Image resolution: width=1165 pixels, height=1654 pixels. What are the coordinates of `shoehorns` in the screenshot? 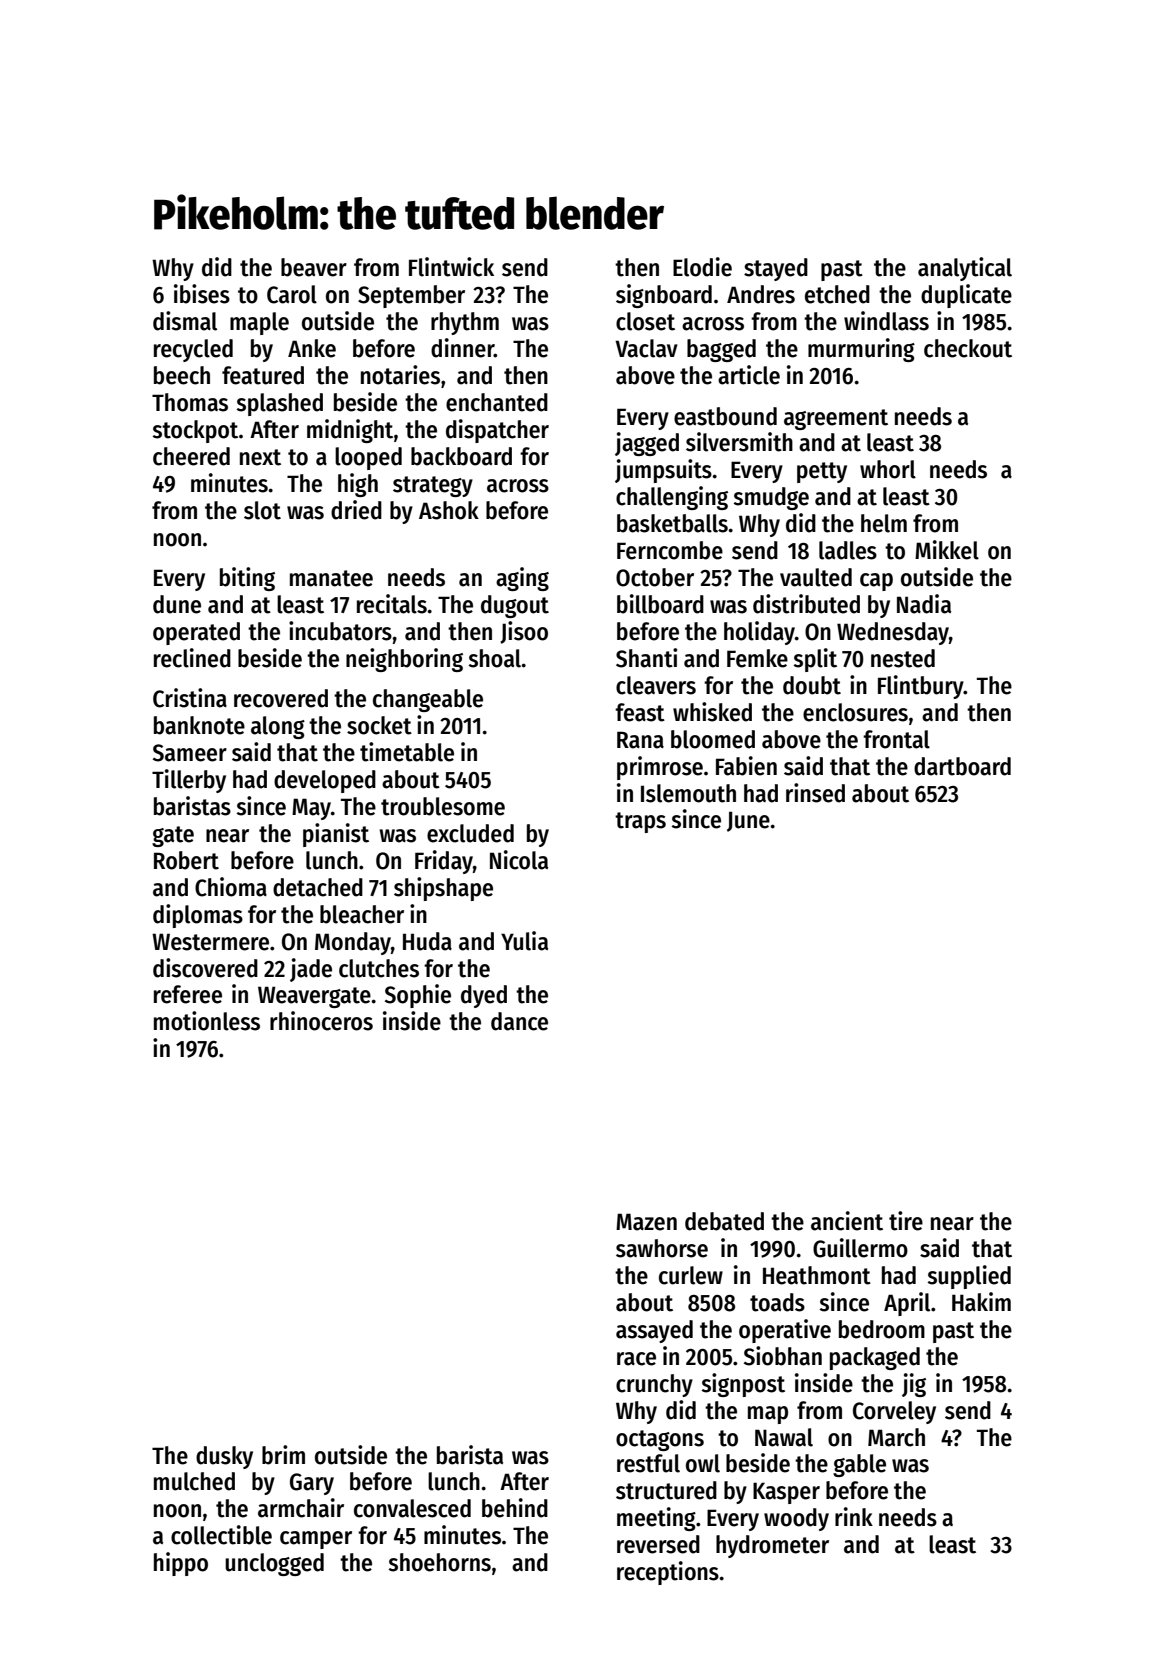 It's located at (439, 1562).
